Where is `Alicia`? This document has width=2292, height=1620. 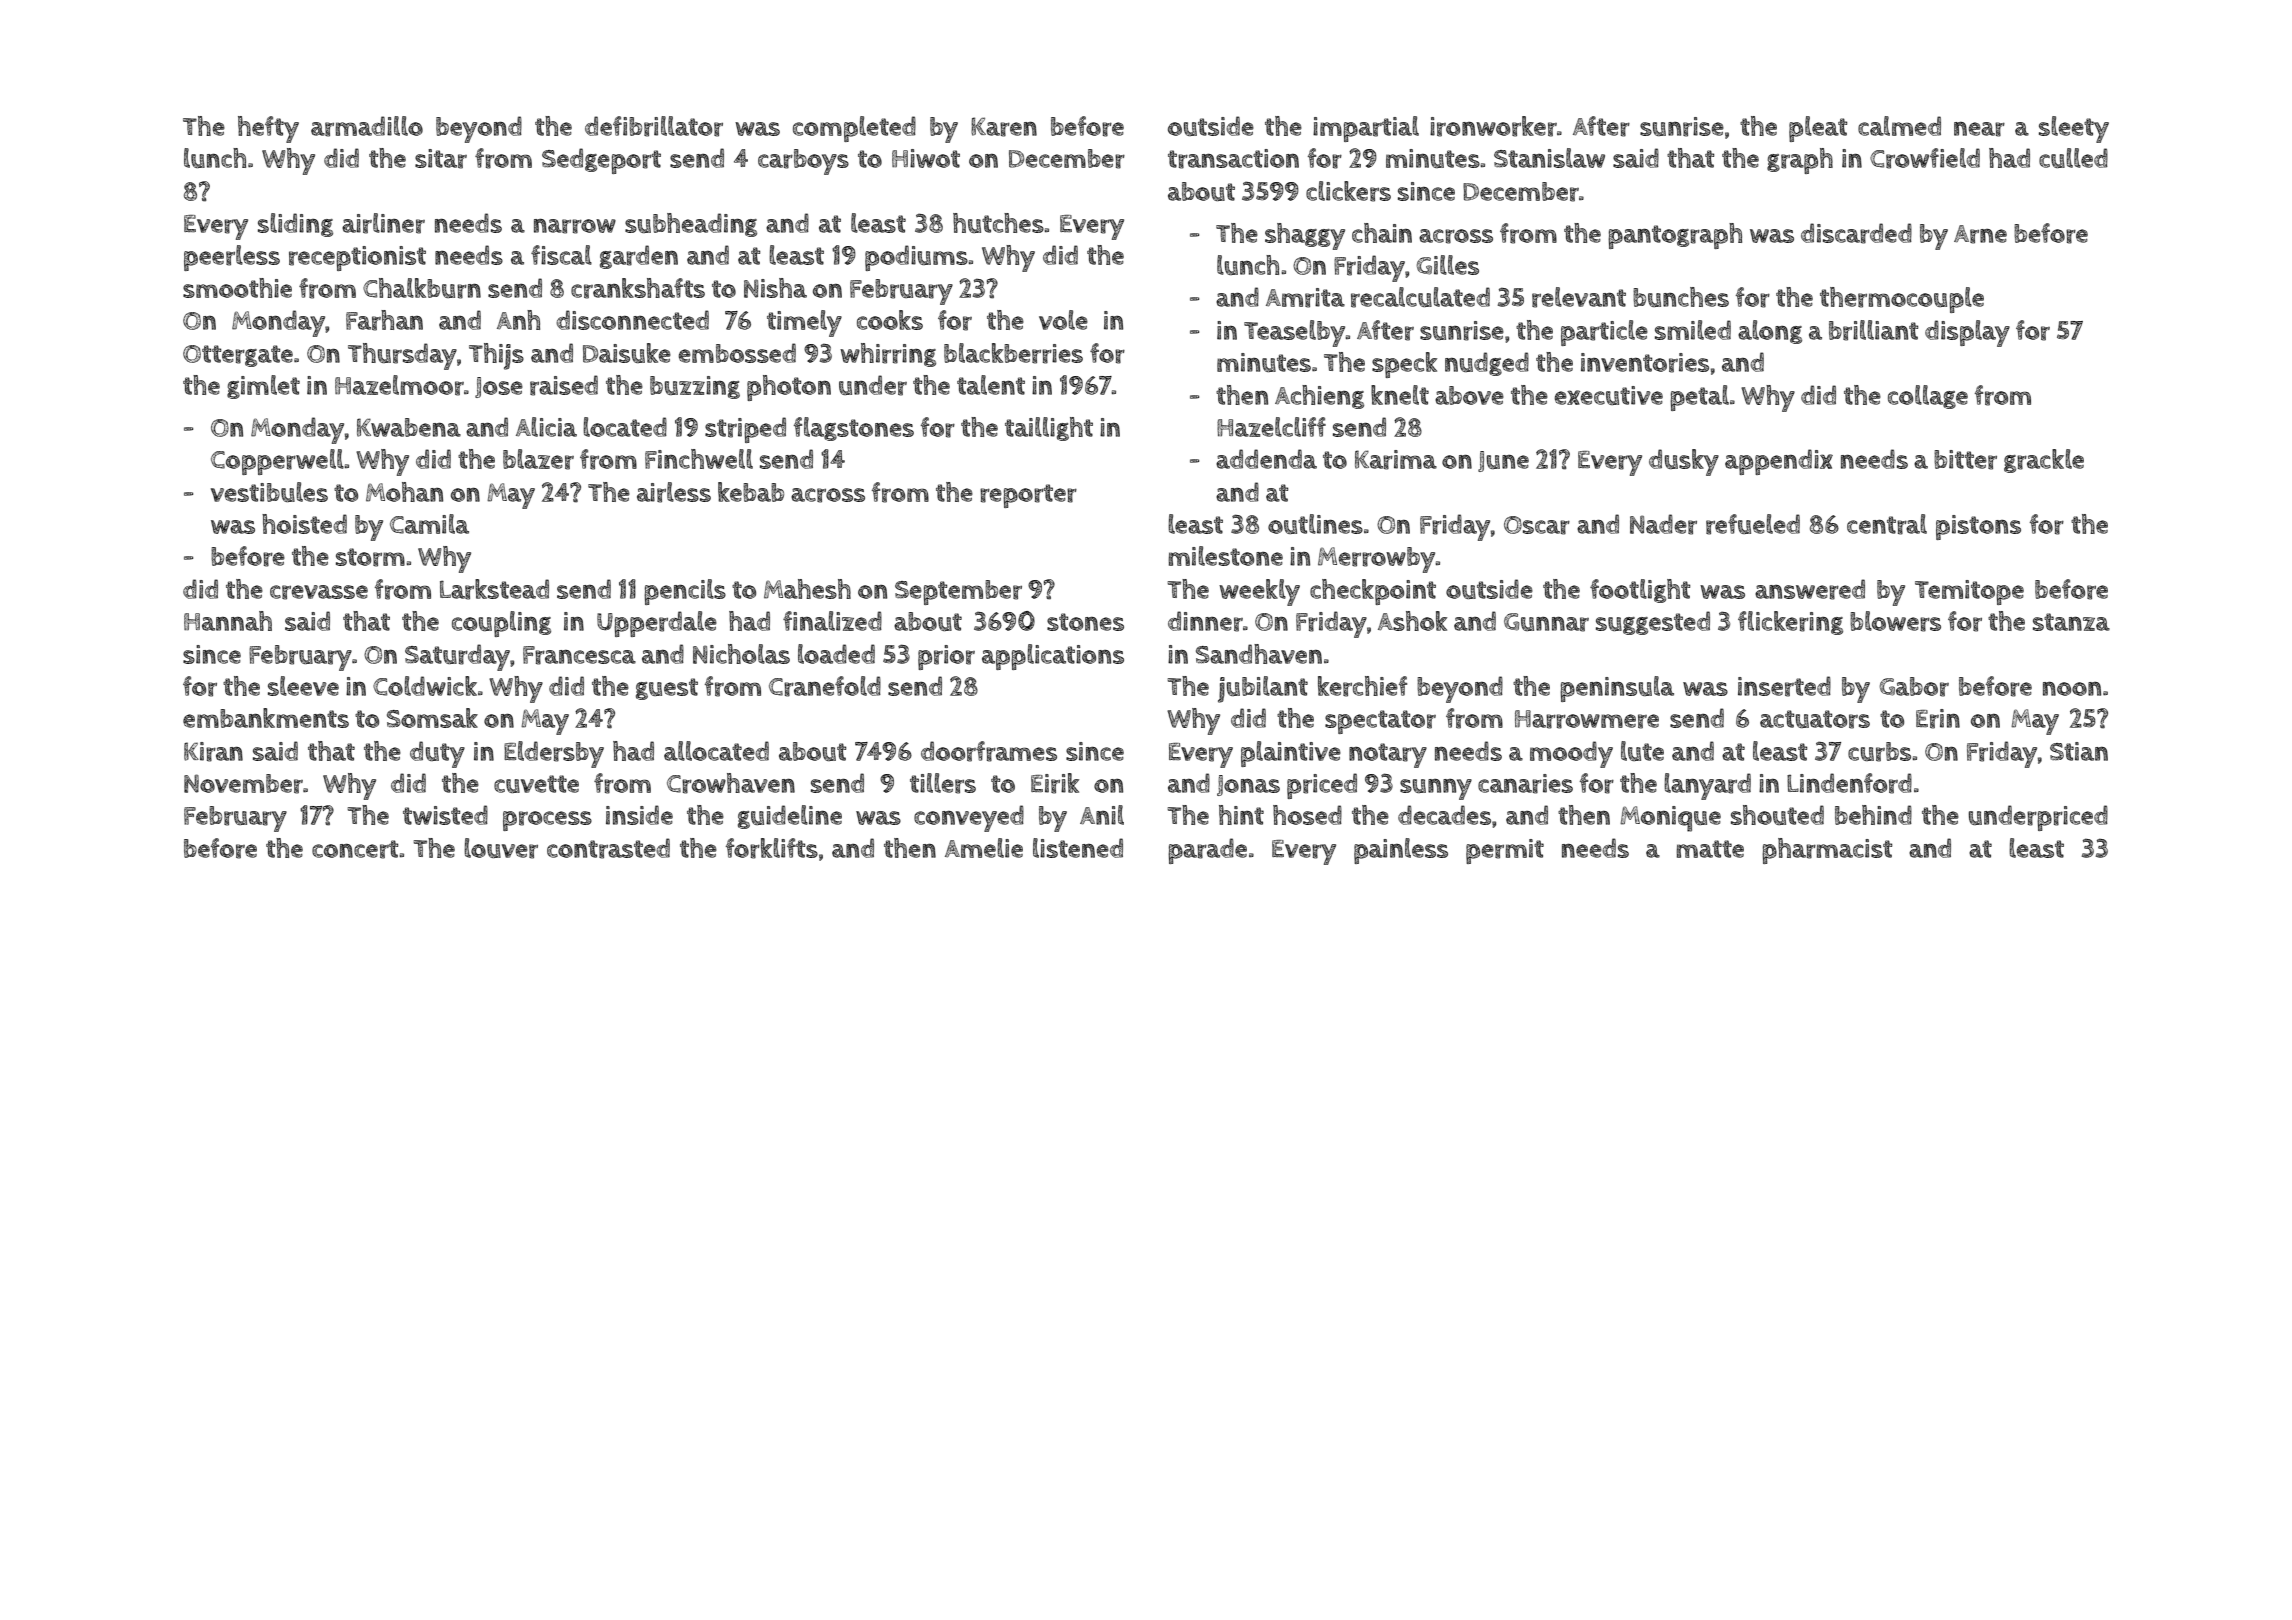
Alicia is located at coordinates (546, 427).
